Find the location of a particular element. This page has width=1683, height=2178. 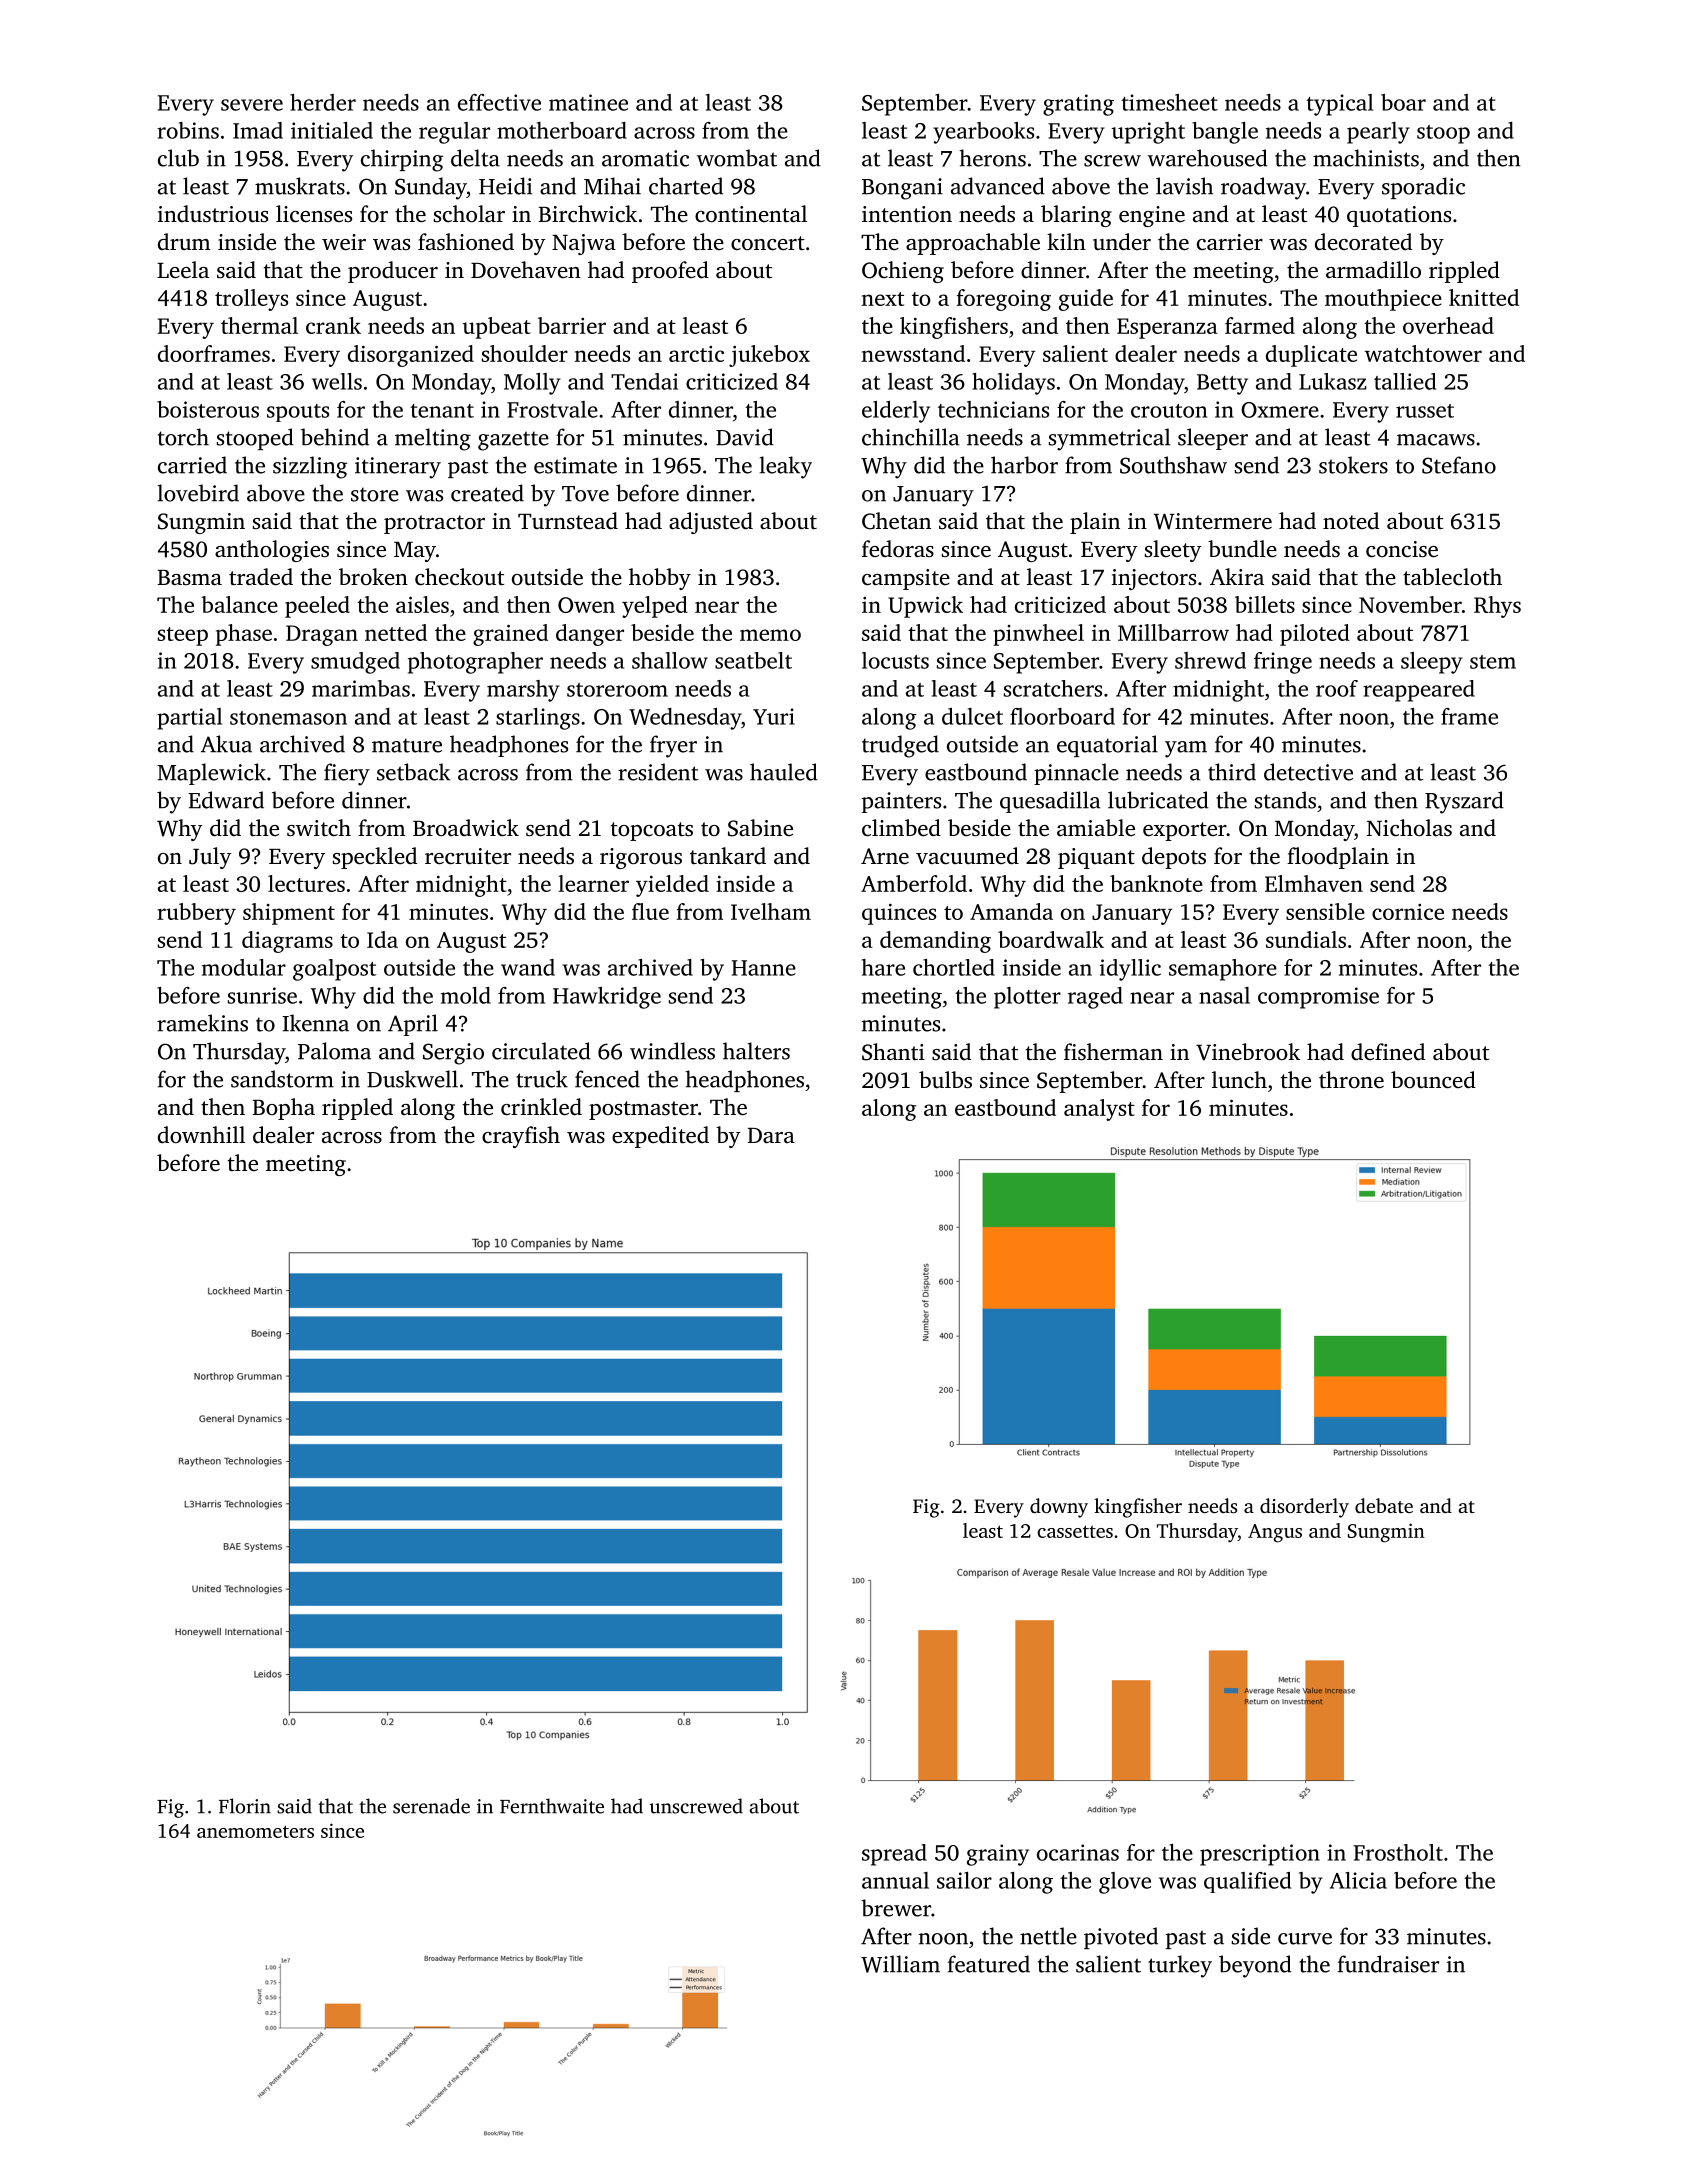

guide is located at coordinates (1086, 300).
